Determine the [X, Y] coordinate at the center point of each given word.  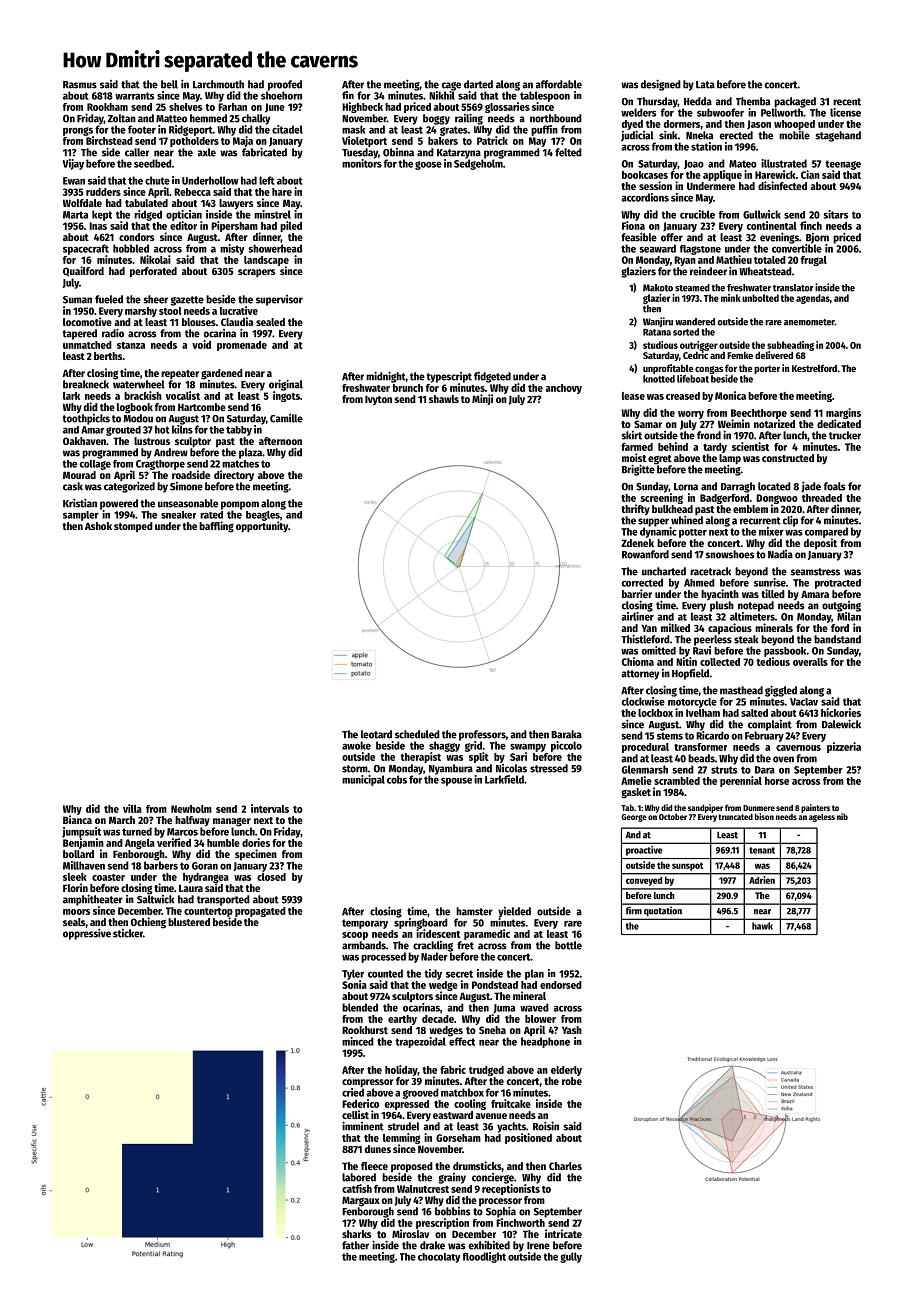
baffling [216, 527]
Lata [705, 85]
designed [661, 85]
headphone [545, 1042]
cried [353, 1092]
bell [169, 84]
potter [693, 533]
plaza [250, 453]
